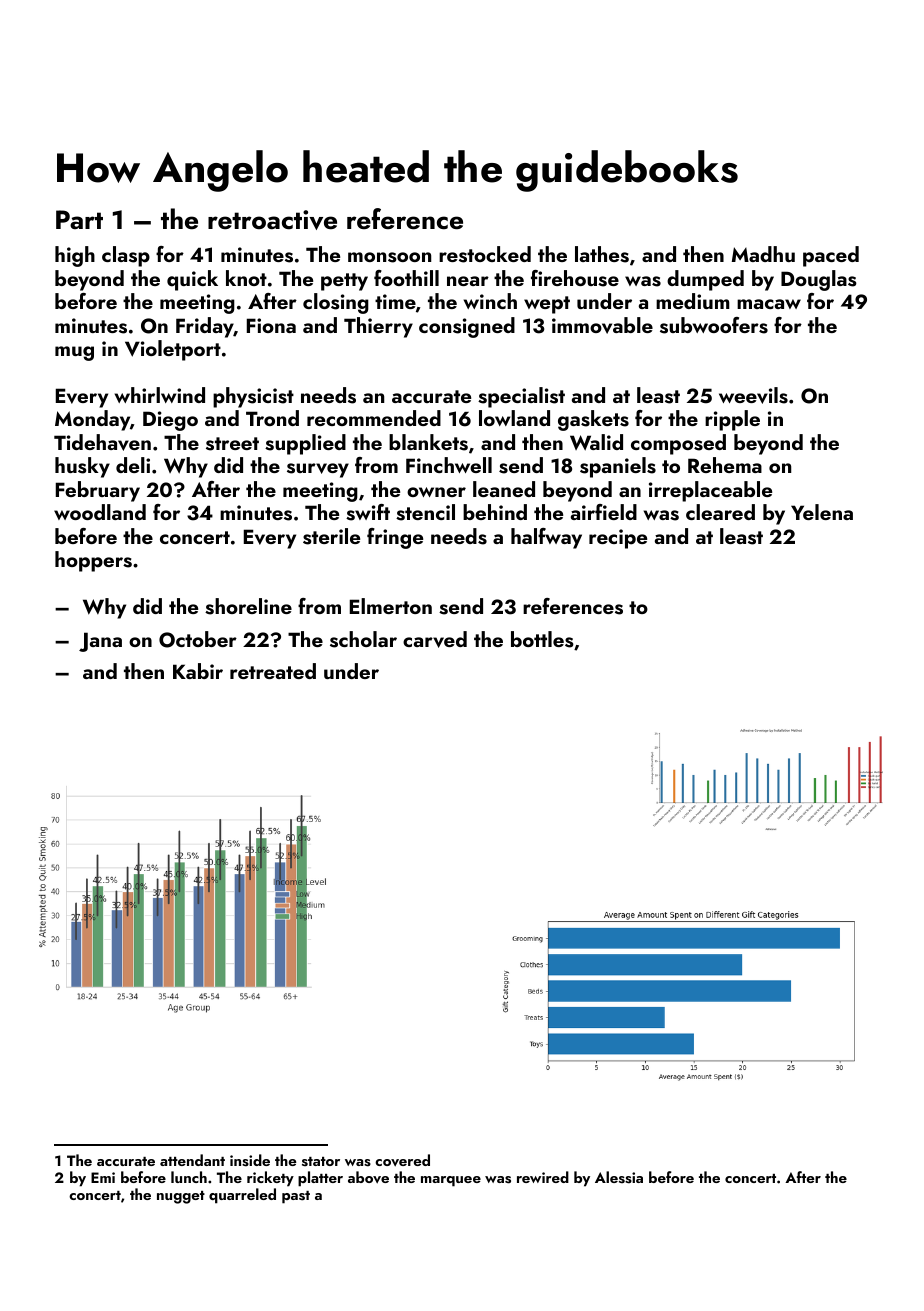 The image size is (924, 1311). Describe the element at coordinates (100, 642) in the screenshot. I see `Jana` at that location.
